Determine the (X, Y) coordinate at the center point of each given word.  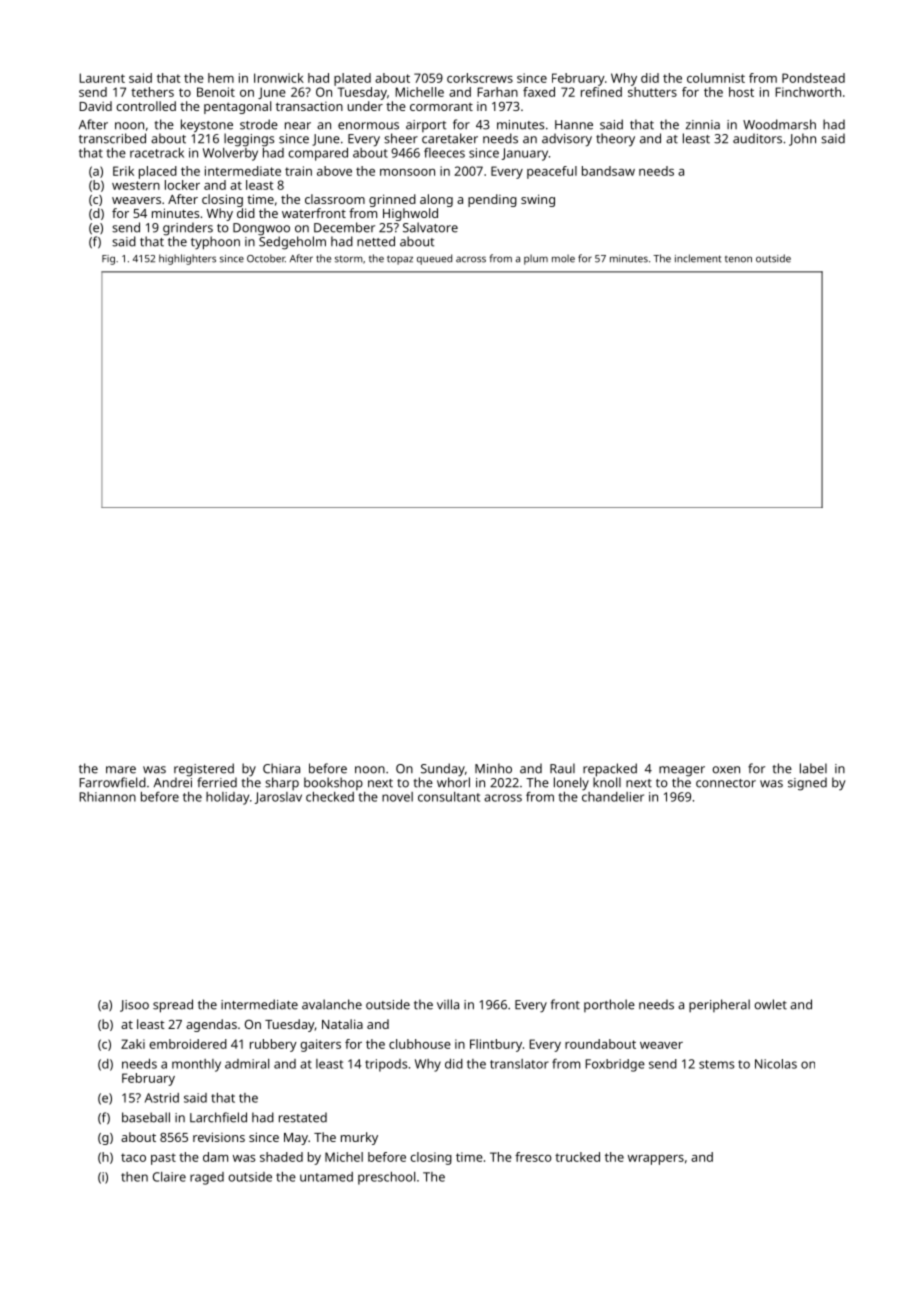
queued (434, 259)
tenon (738, 259)
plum (536, 259)
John (802, 139)
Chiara (281, 768)
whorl (453, 782)
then (134, 1177)
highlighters (187, 259)
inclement (698, 258)
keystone (207, 126)
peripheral (719, 1005)
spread (173, 1006)
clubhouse (420, 1044)
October (266, 258)
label (813, 768)
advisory (567, 140)
